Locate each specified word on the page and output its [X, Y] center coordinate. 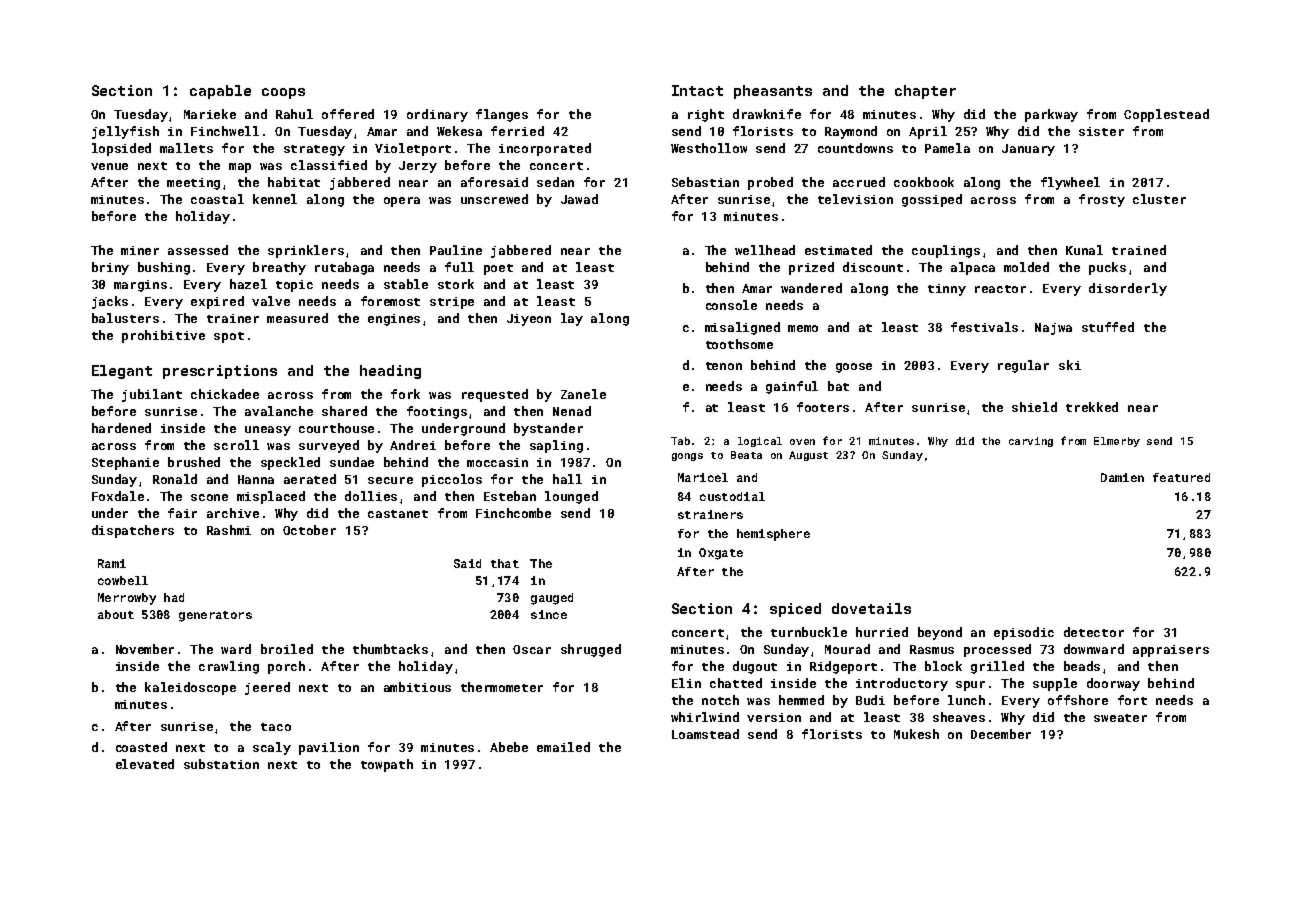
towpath [387, 765]
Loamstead [705, 734]
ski [1070, 365]
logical [760, 442]
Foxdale [118, 496]
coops [283, 93]
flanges [502, 115]
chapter [925, 92]
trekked [1092, 407]
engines [394, 320]
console [731, 305]
